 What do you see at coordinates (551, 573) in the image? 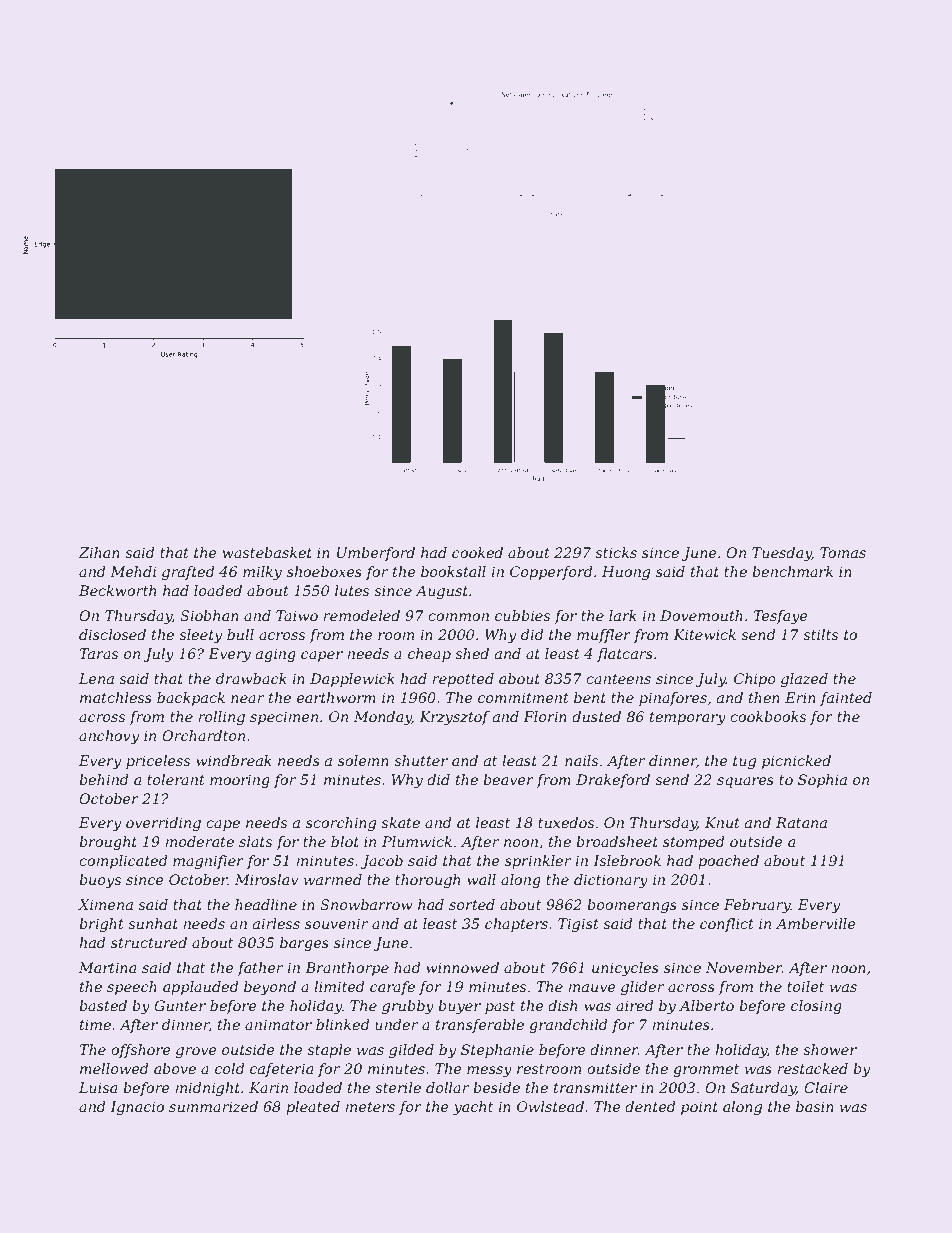
I see `Copperford` at bounding box center [551, 573].
